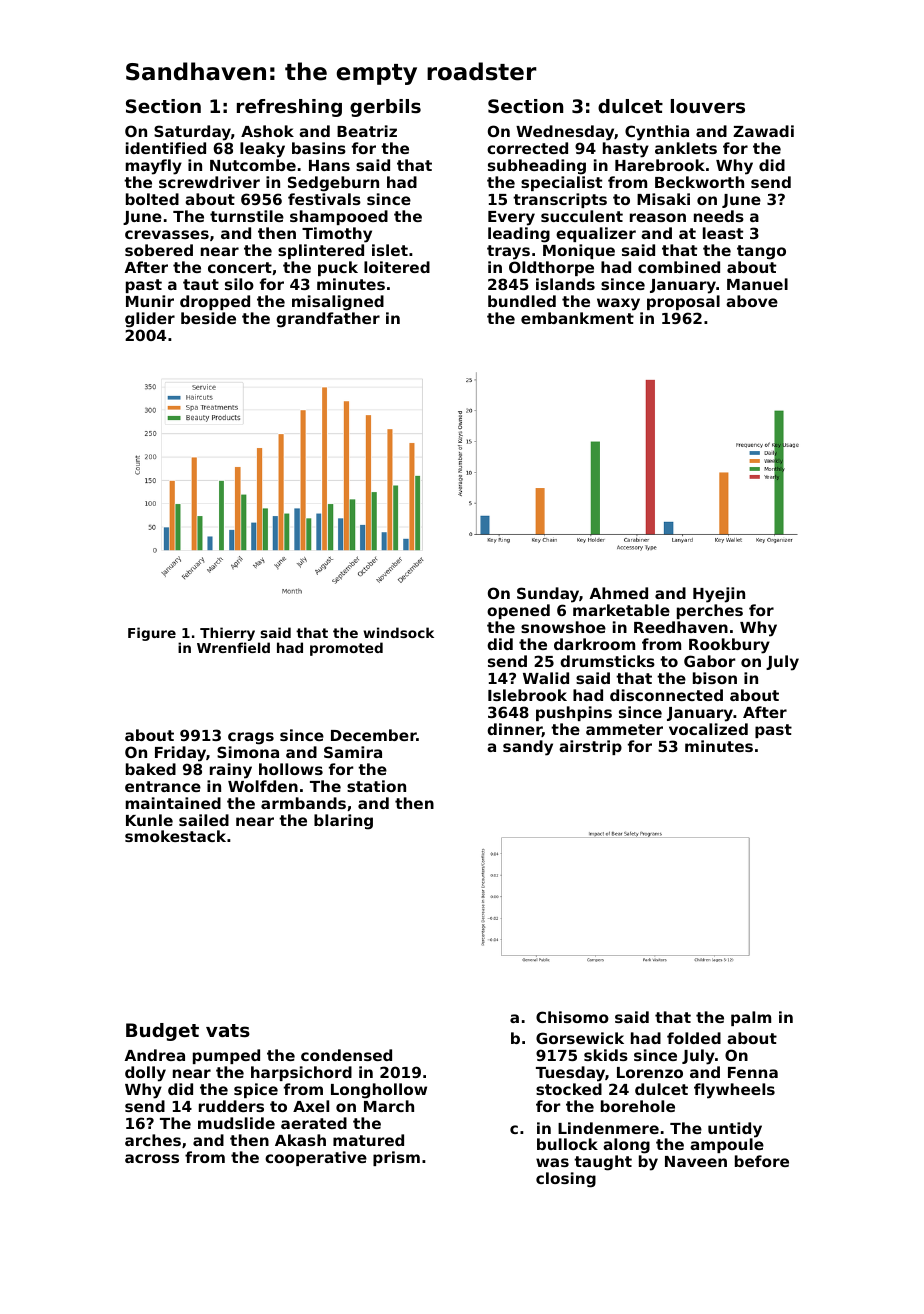 Image resolution: width=924 pixels, height=1314 pixels. I want to click on prism, so click(396, 1158).
